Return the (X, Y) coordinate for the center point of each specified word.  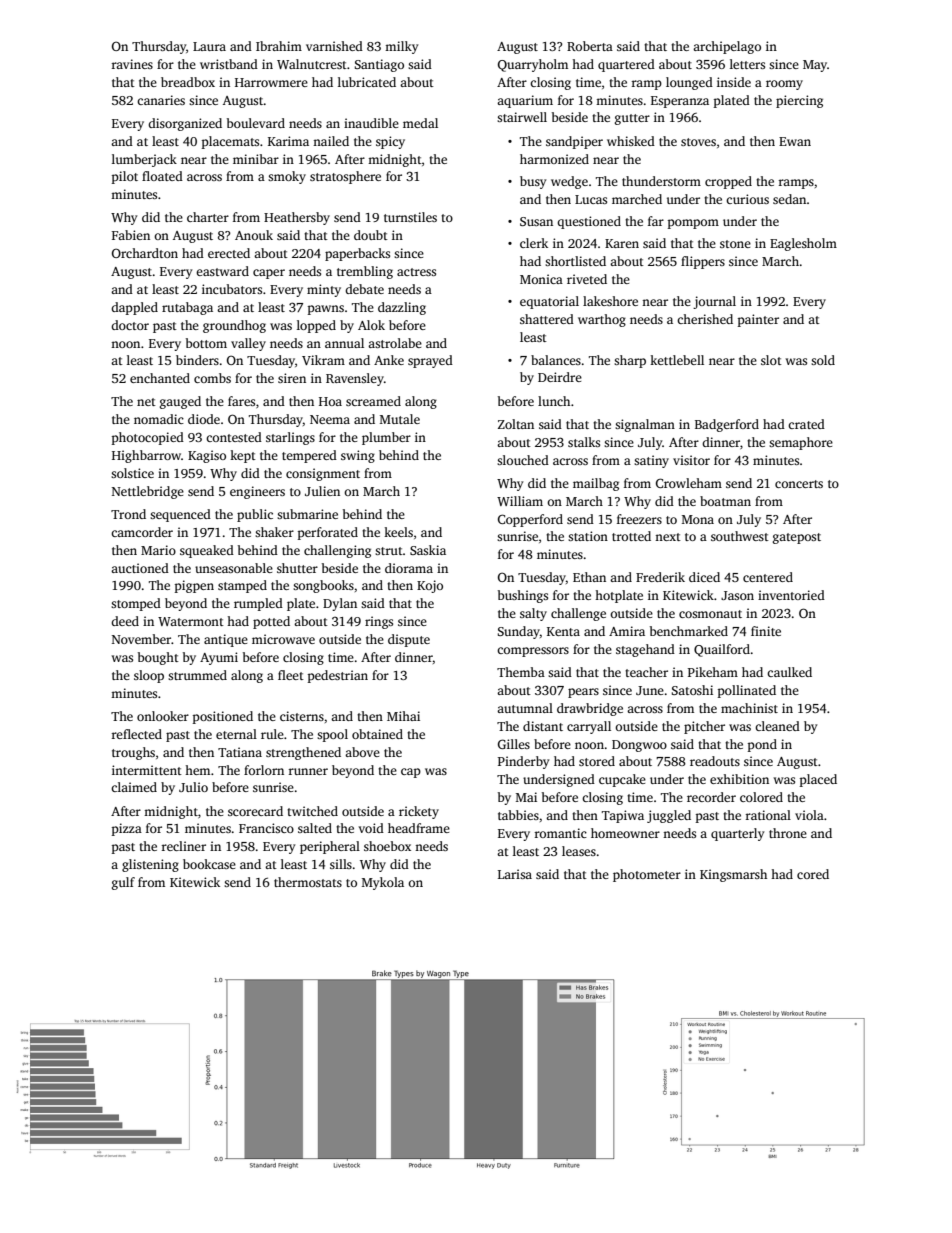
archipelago (727, 47)
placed (818, 780)
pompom (693, 224)
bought (158, 658)
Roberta (590, 46)
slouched (523, 460)
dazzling (402, 308)
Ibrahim (279, 46)
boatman (725, 501)
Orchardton (145, 253)
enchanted (160, 378)
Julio (193, 787)
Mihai (403, 716)
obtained (377, 734)
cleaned (777, 726)
